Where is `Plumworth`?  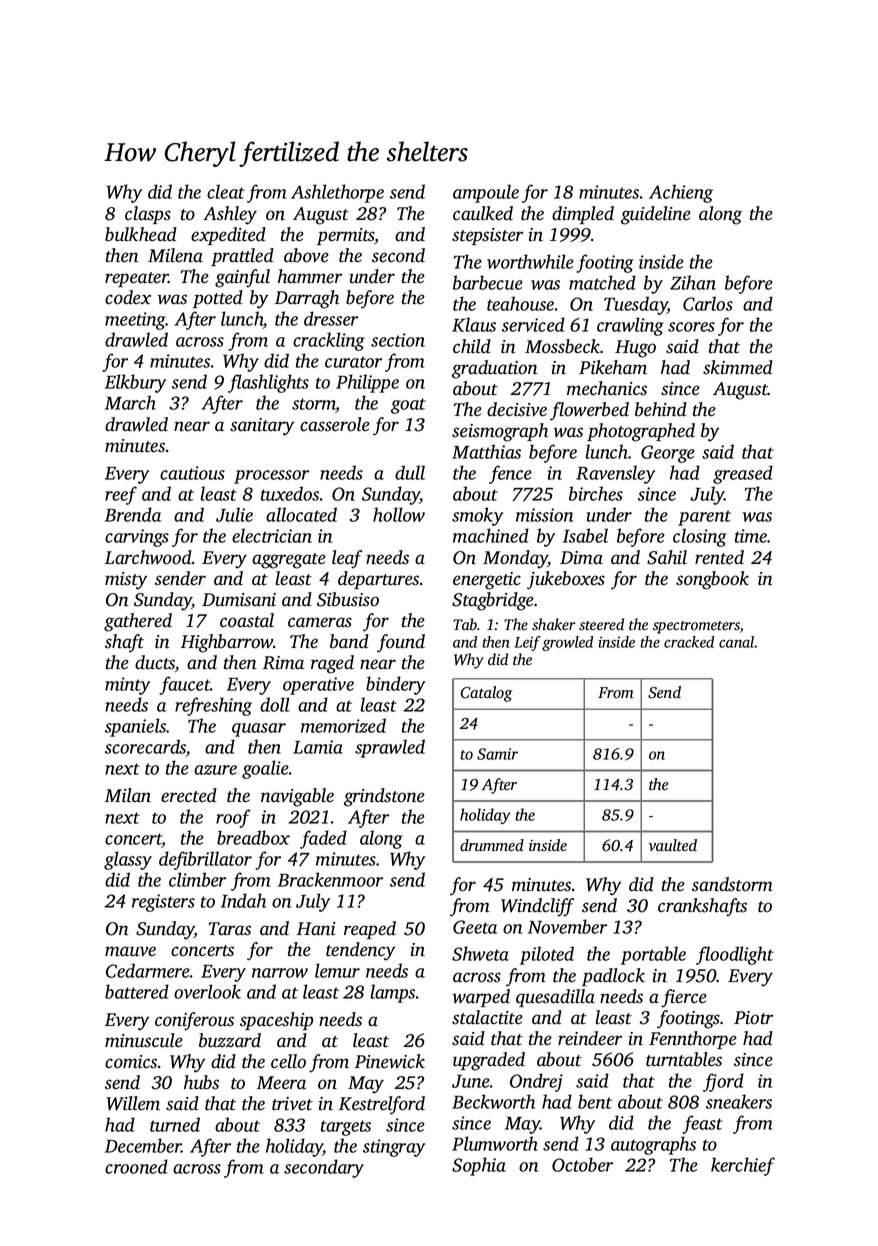
Plumworth is located at coordinates (495, 1143).
